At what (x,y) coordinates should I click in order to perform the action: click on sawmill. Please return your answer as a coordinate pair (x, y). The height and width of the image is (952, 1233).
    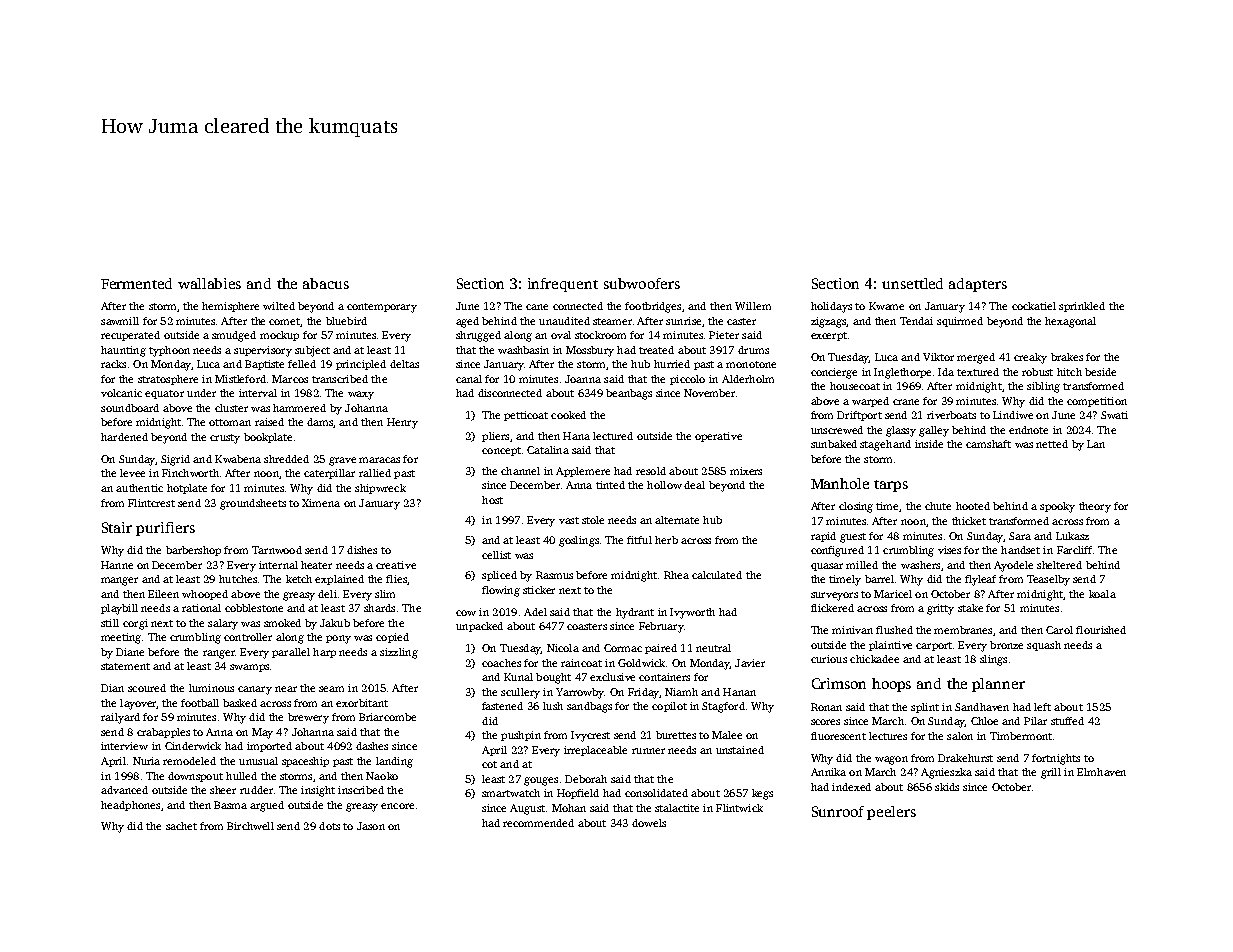
    Looking at the image, I should click on (120, 321).
